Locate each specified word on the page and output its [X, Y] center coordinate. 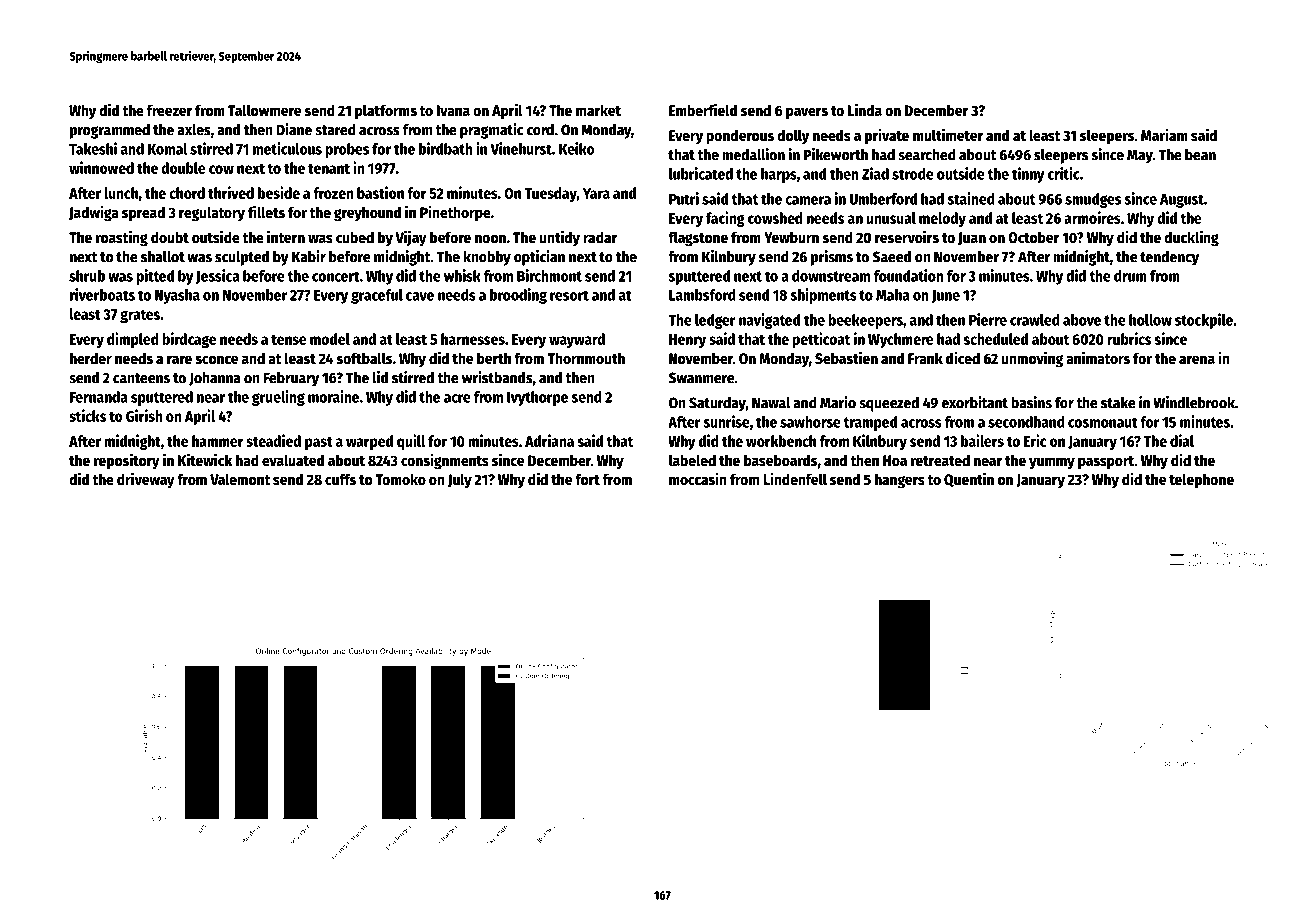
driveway [146, 480]
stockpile [1204, 321]
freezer [169, 110]
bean [1200, 155]
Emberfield [703, 109]
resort [569, 295]
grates [140, 316]
